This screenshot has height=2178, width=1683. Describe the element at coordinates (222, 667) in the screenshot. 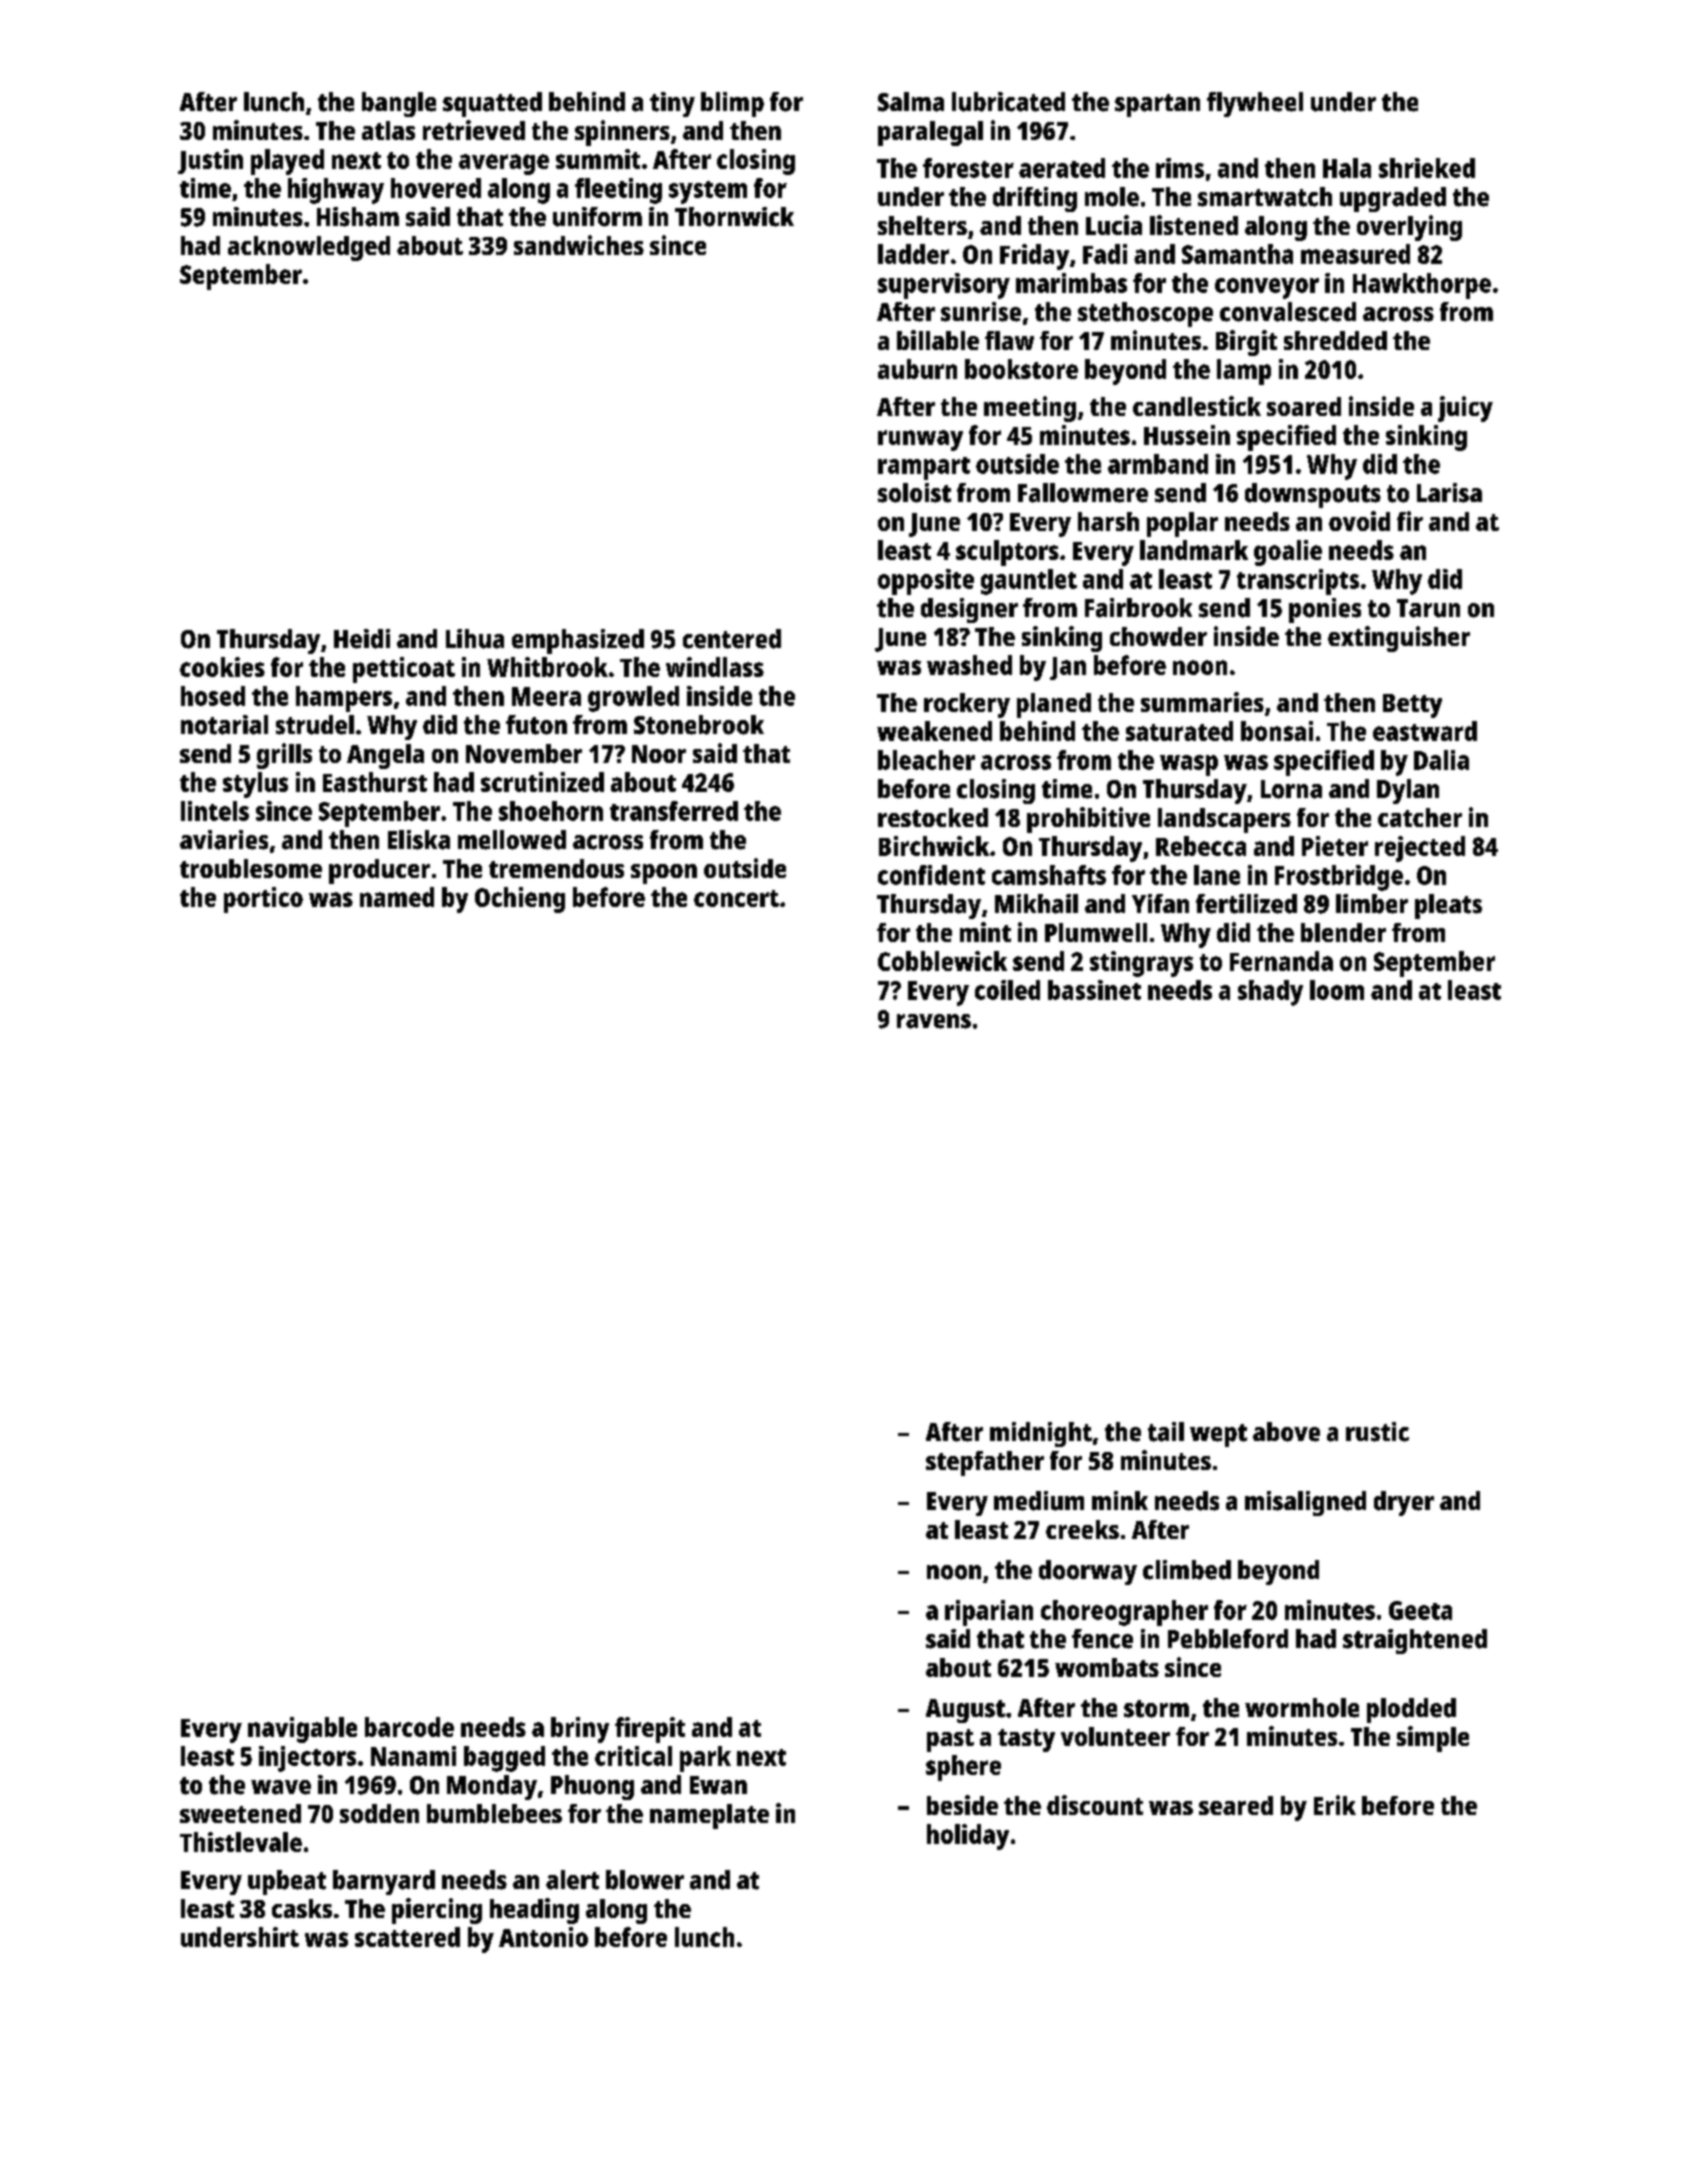

I see `cookies` at that location.
